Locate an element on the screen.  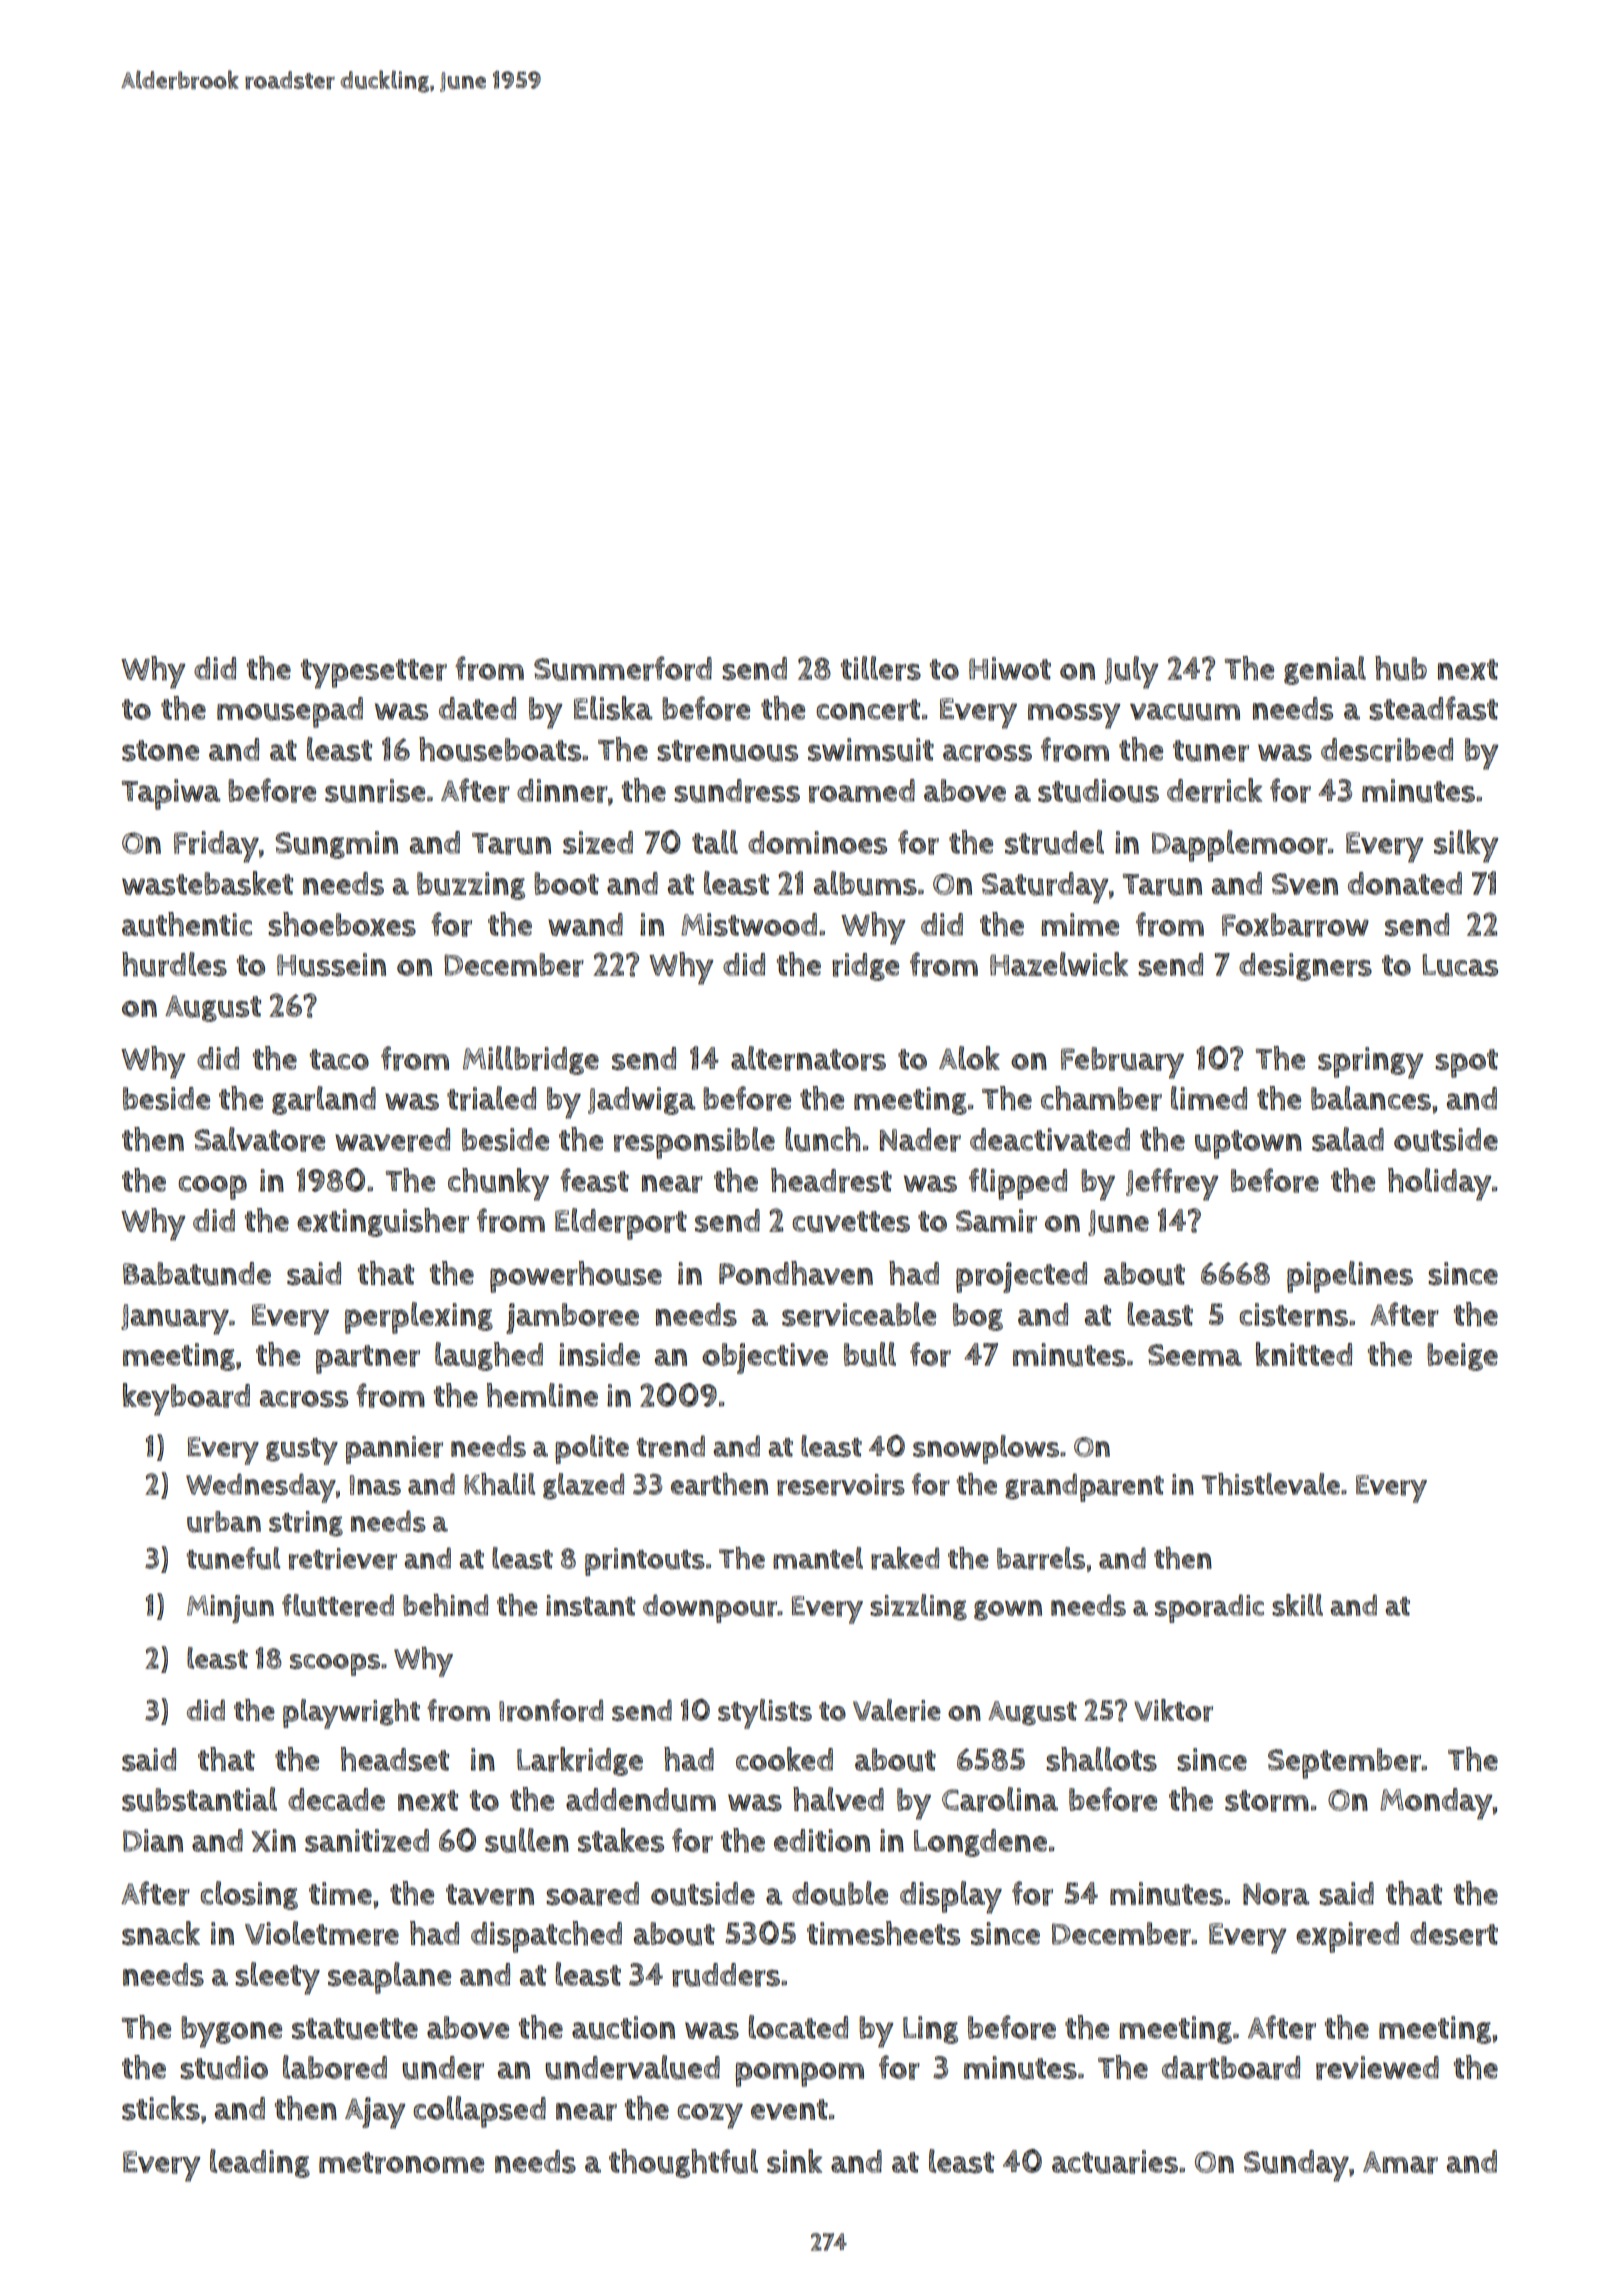
trend is located at coordinates (670, 1446).
